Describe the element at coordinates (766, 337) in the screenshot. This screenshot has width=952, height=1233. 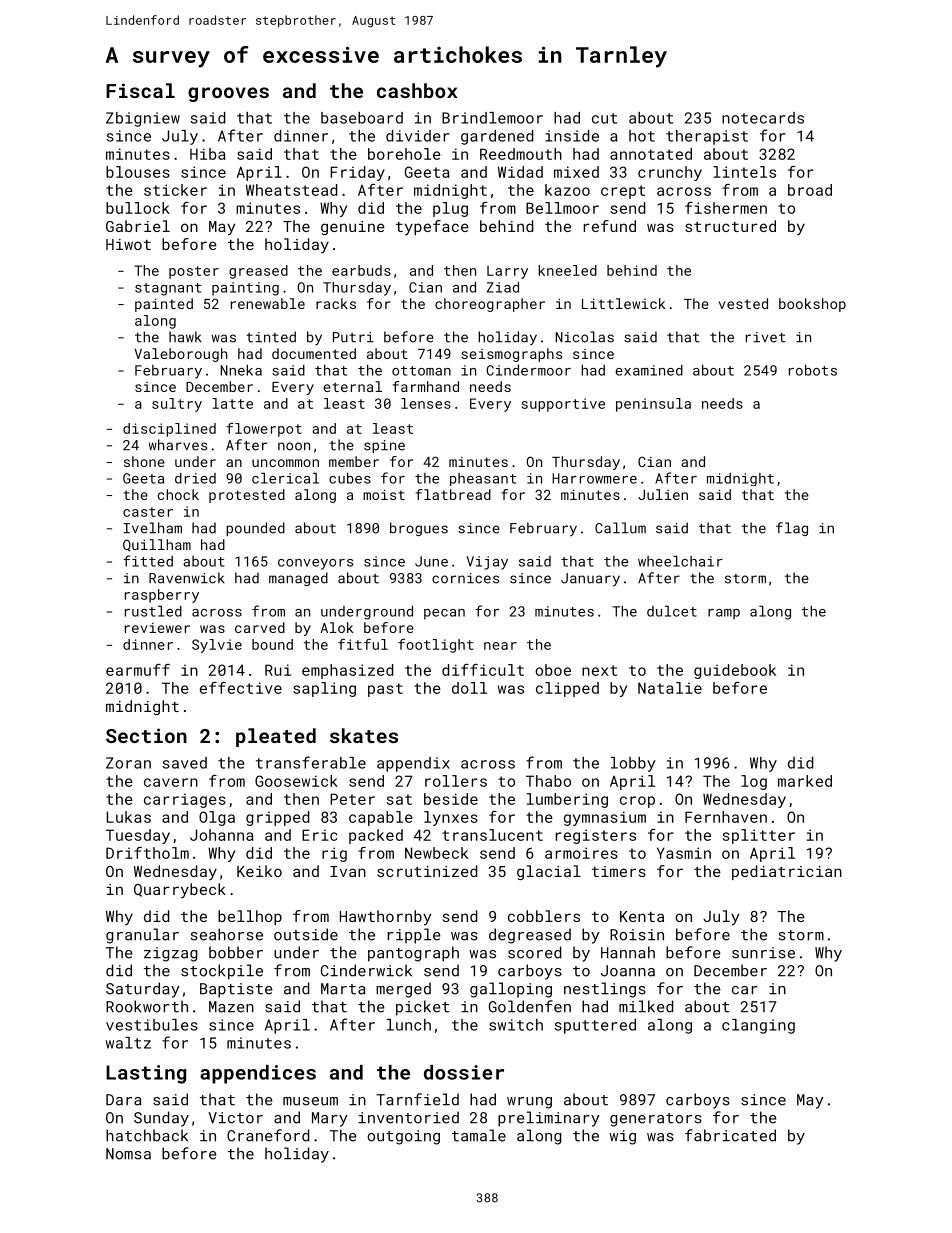
I see `rivet` at that location.
